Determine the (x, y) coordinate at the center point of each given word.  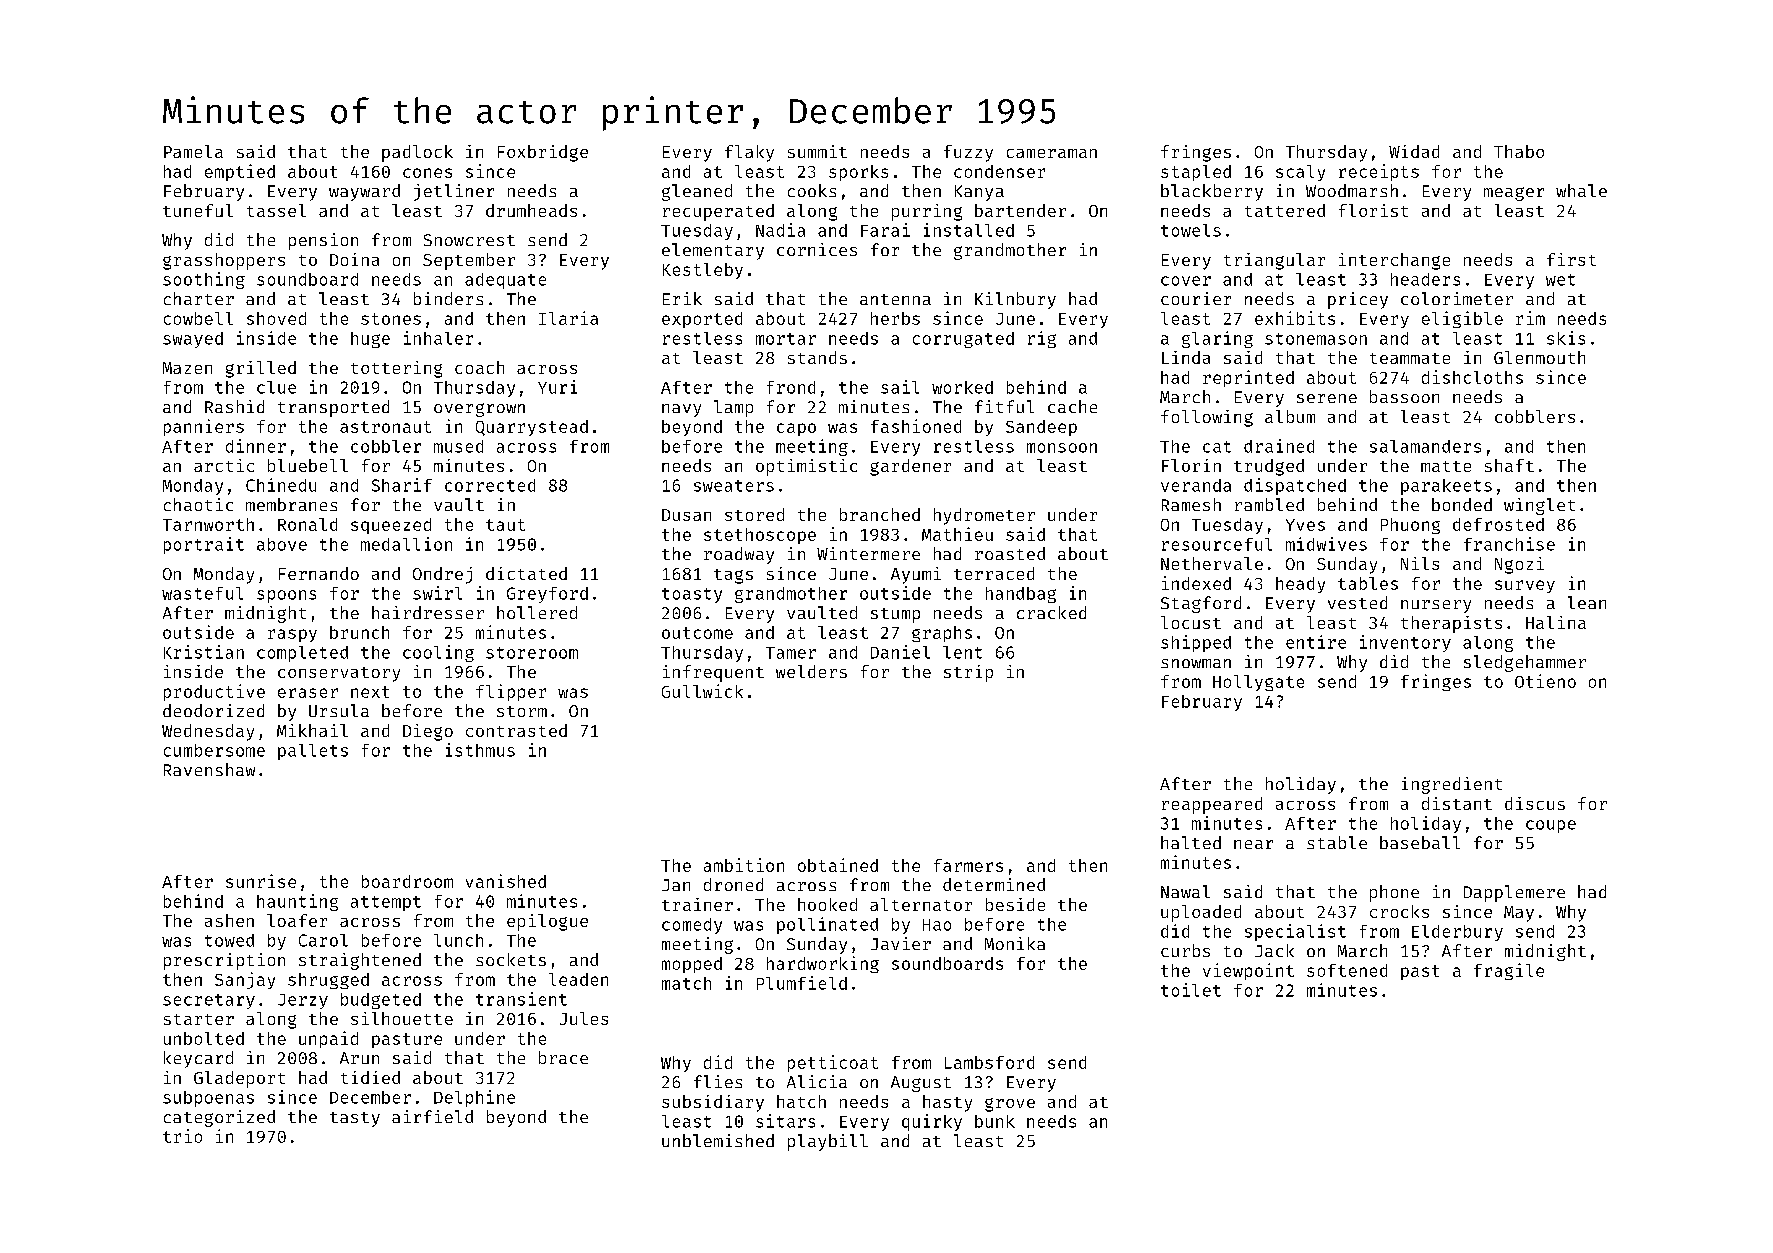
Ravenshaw (209, 769)
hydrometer (984, 516)
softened (1347, 970)
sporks (858, 173)
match (686, 983)
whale (1581, 190)
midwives (1326, 544)
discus (1535, 803)
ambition (744, 865)
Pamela (193, 151)
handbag (1021, 595)
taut (505, 525)
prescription (224, 961)
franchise (1509, 544)
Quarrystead (532, 428)
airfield (432, 1116)
